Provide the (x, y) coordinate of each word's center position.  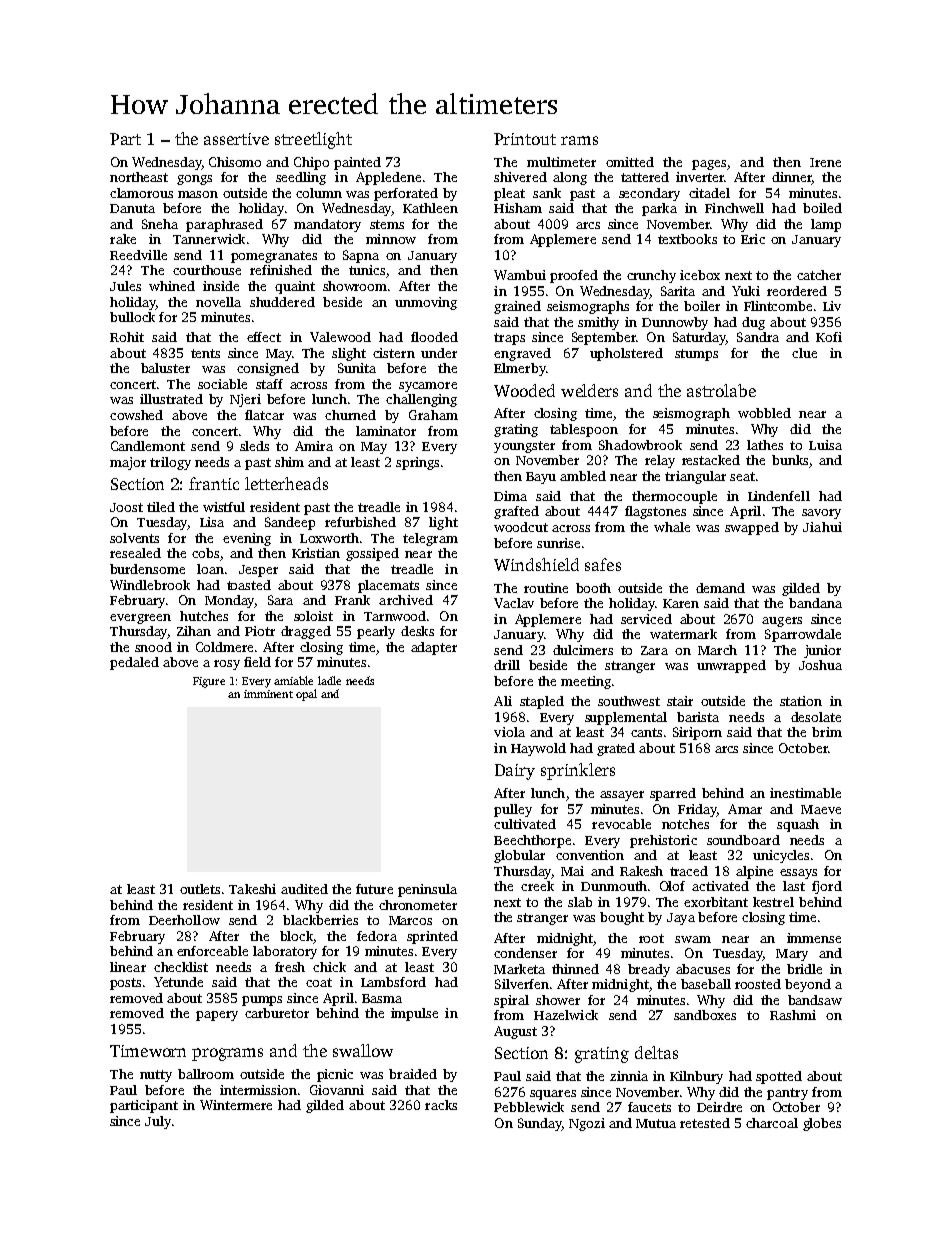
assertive (236, 139)
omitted (630, 162)
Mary (792, 955)
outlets (200, 889)
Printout (525, 139)
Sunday (540, 1124)
